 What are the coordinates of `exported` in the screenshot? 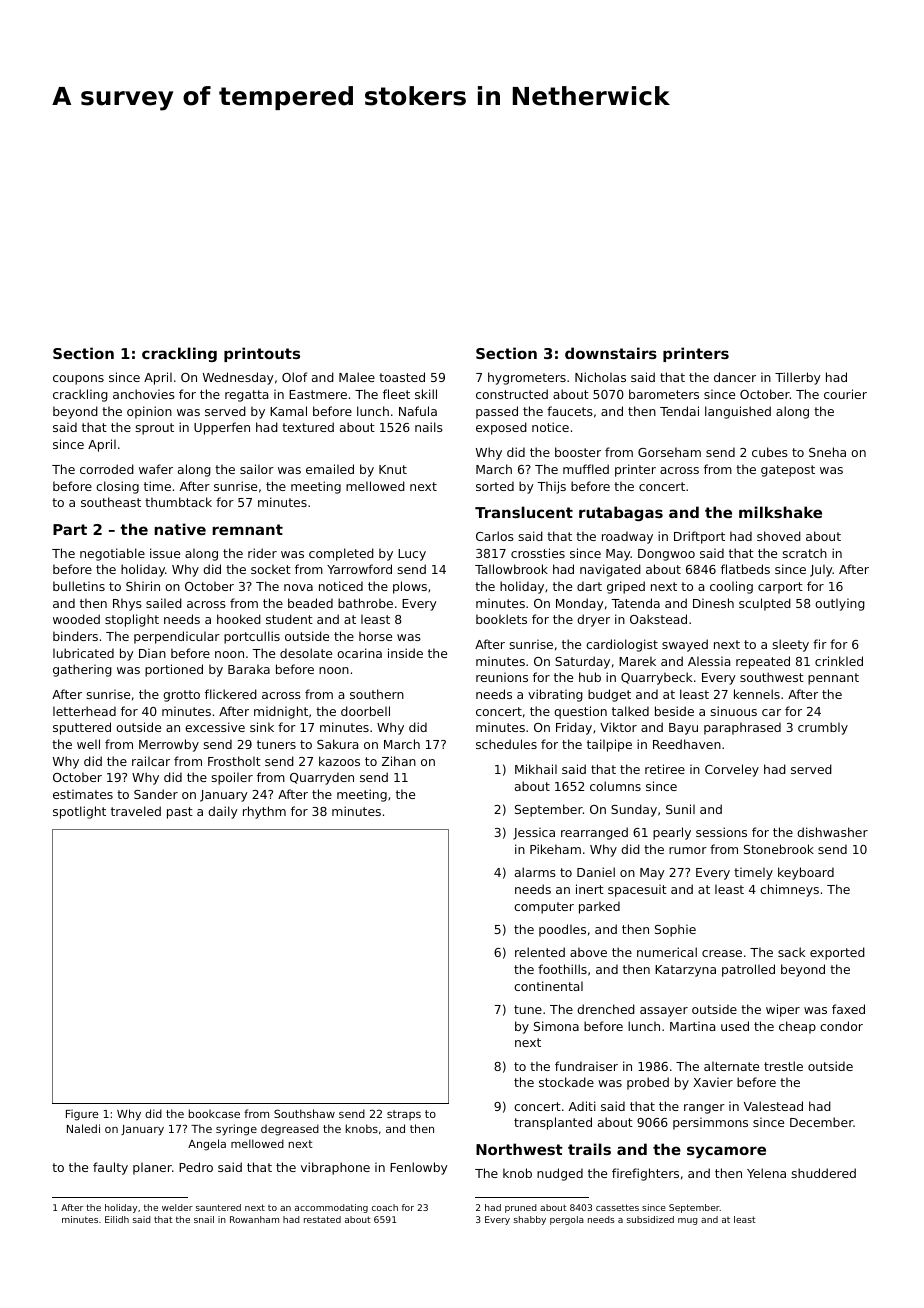 It's located at (837, 953).
